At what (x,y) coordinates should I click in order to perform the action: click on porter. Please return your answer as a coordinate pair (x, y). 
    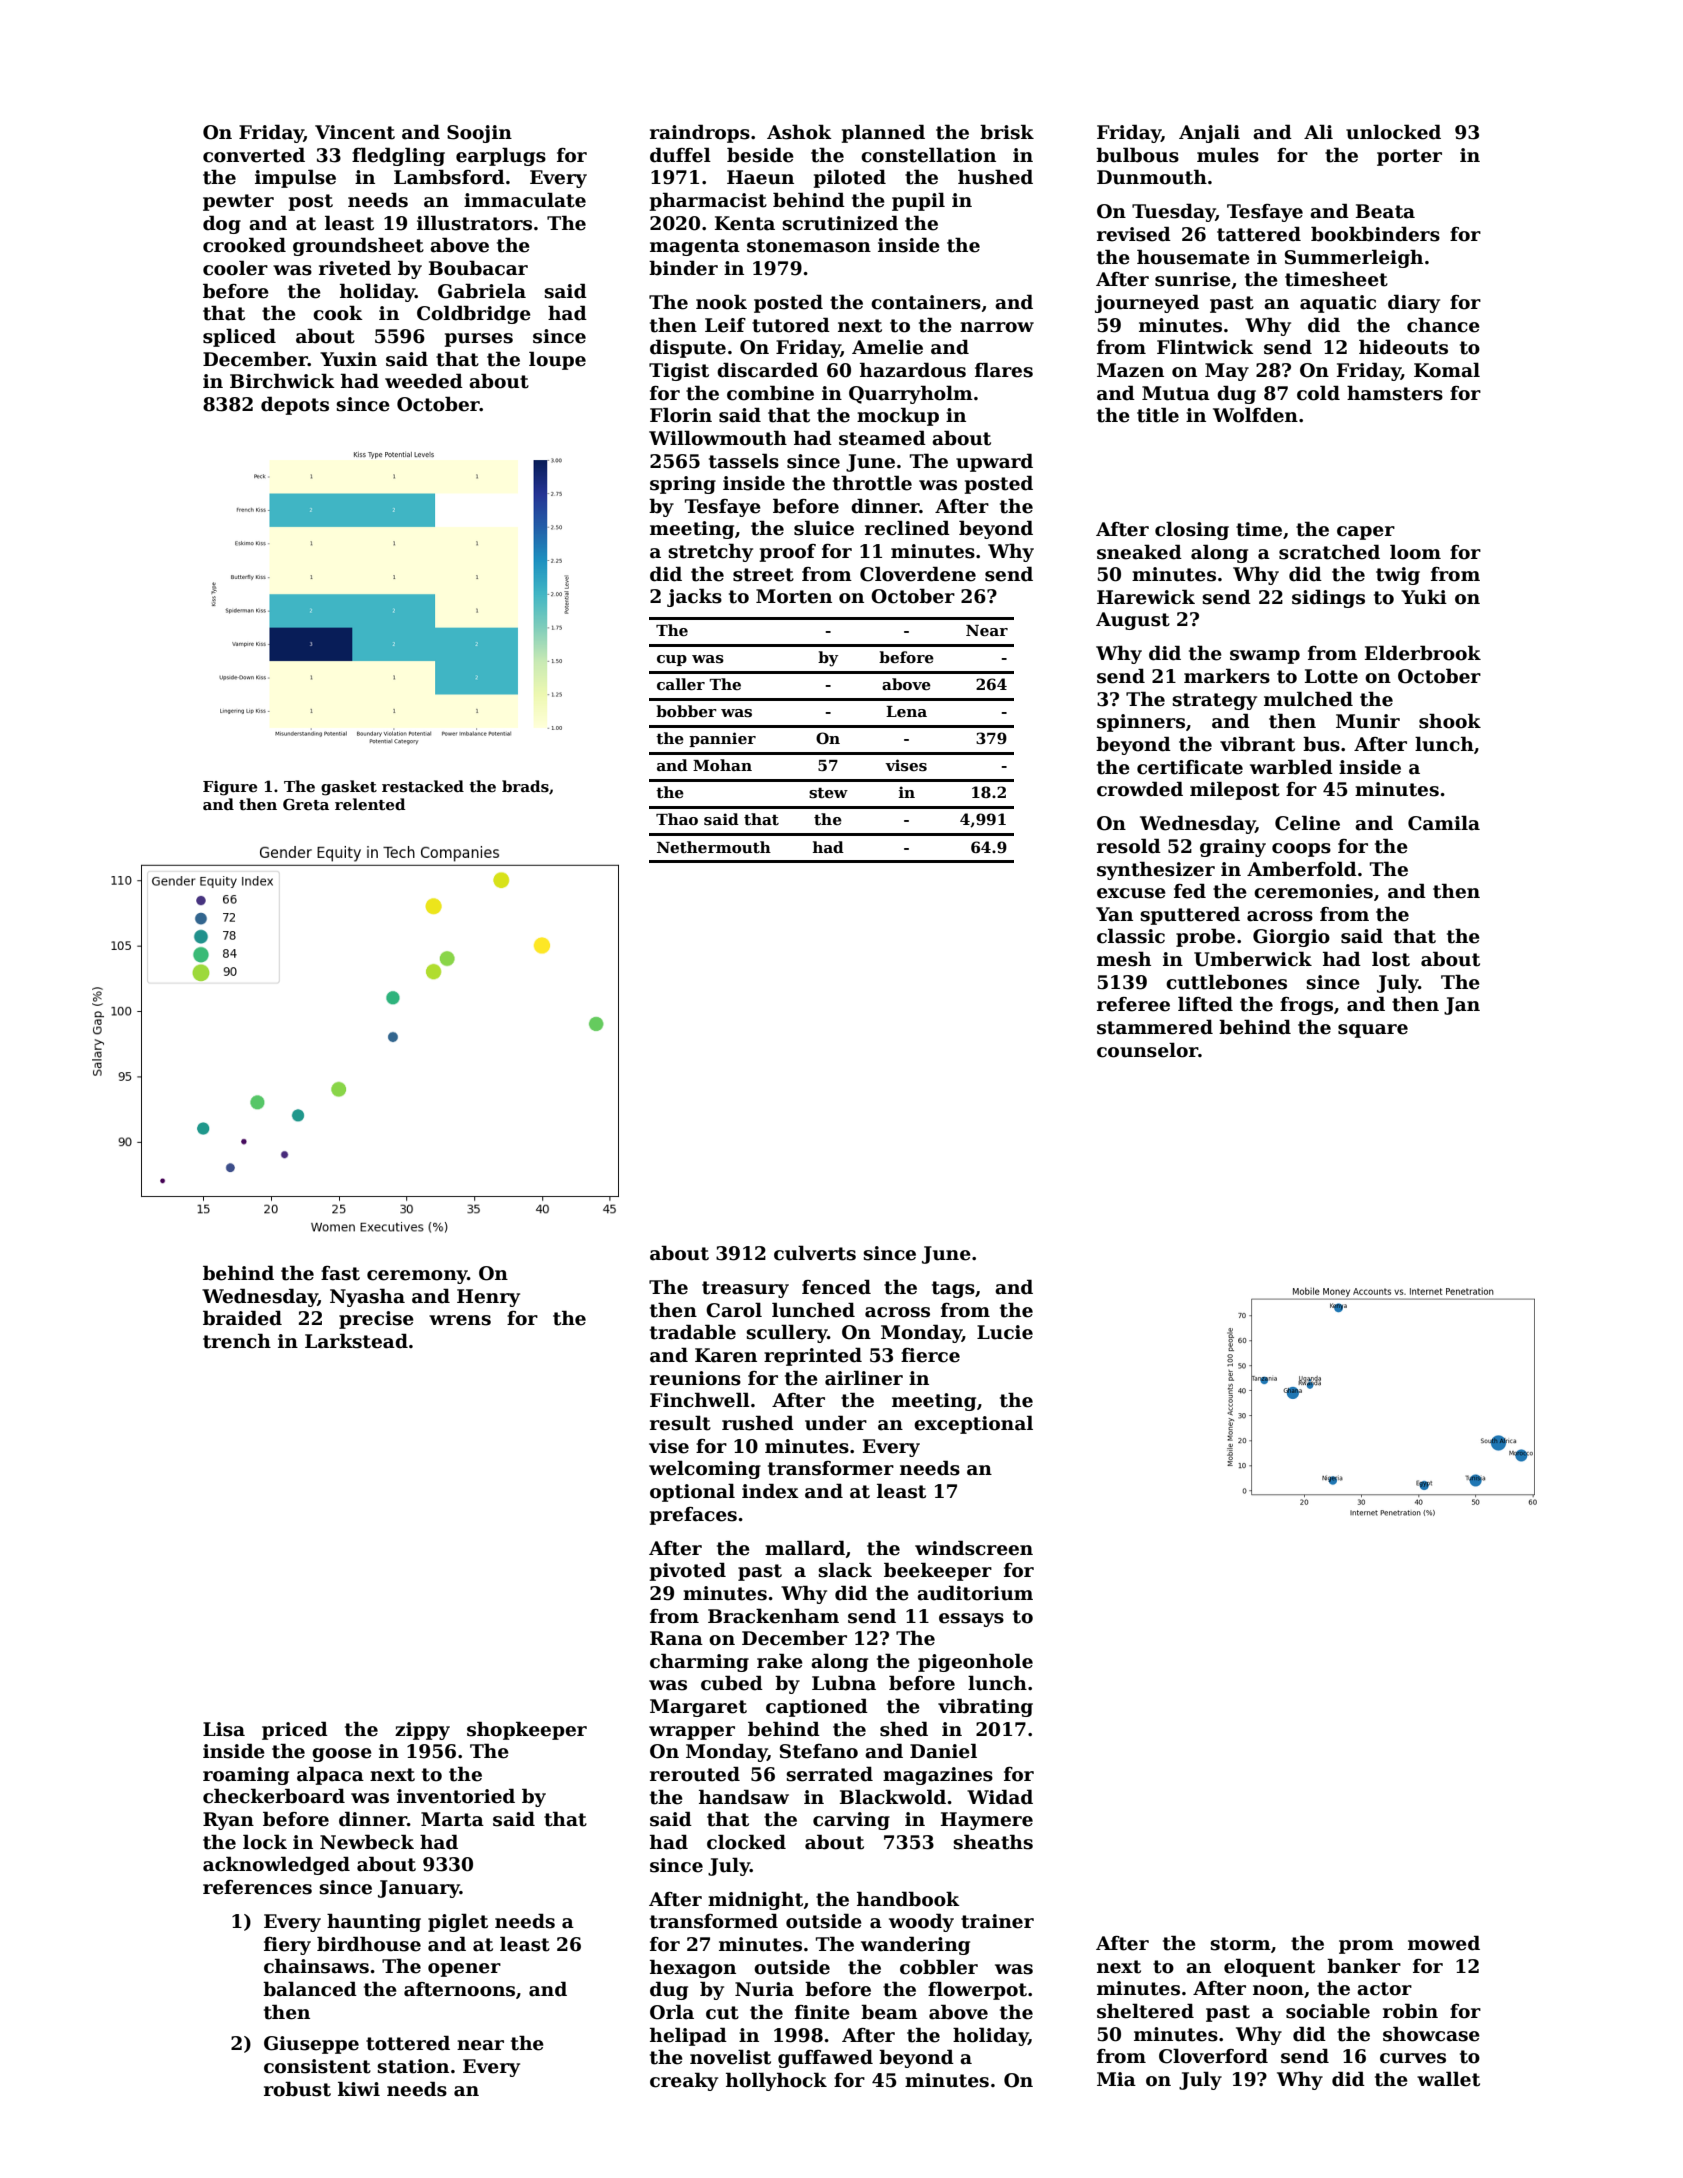
    Looking at the image, I should click on (1409, 157).
